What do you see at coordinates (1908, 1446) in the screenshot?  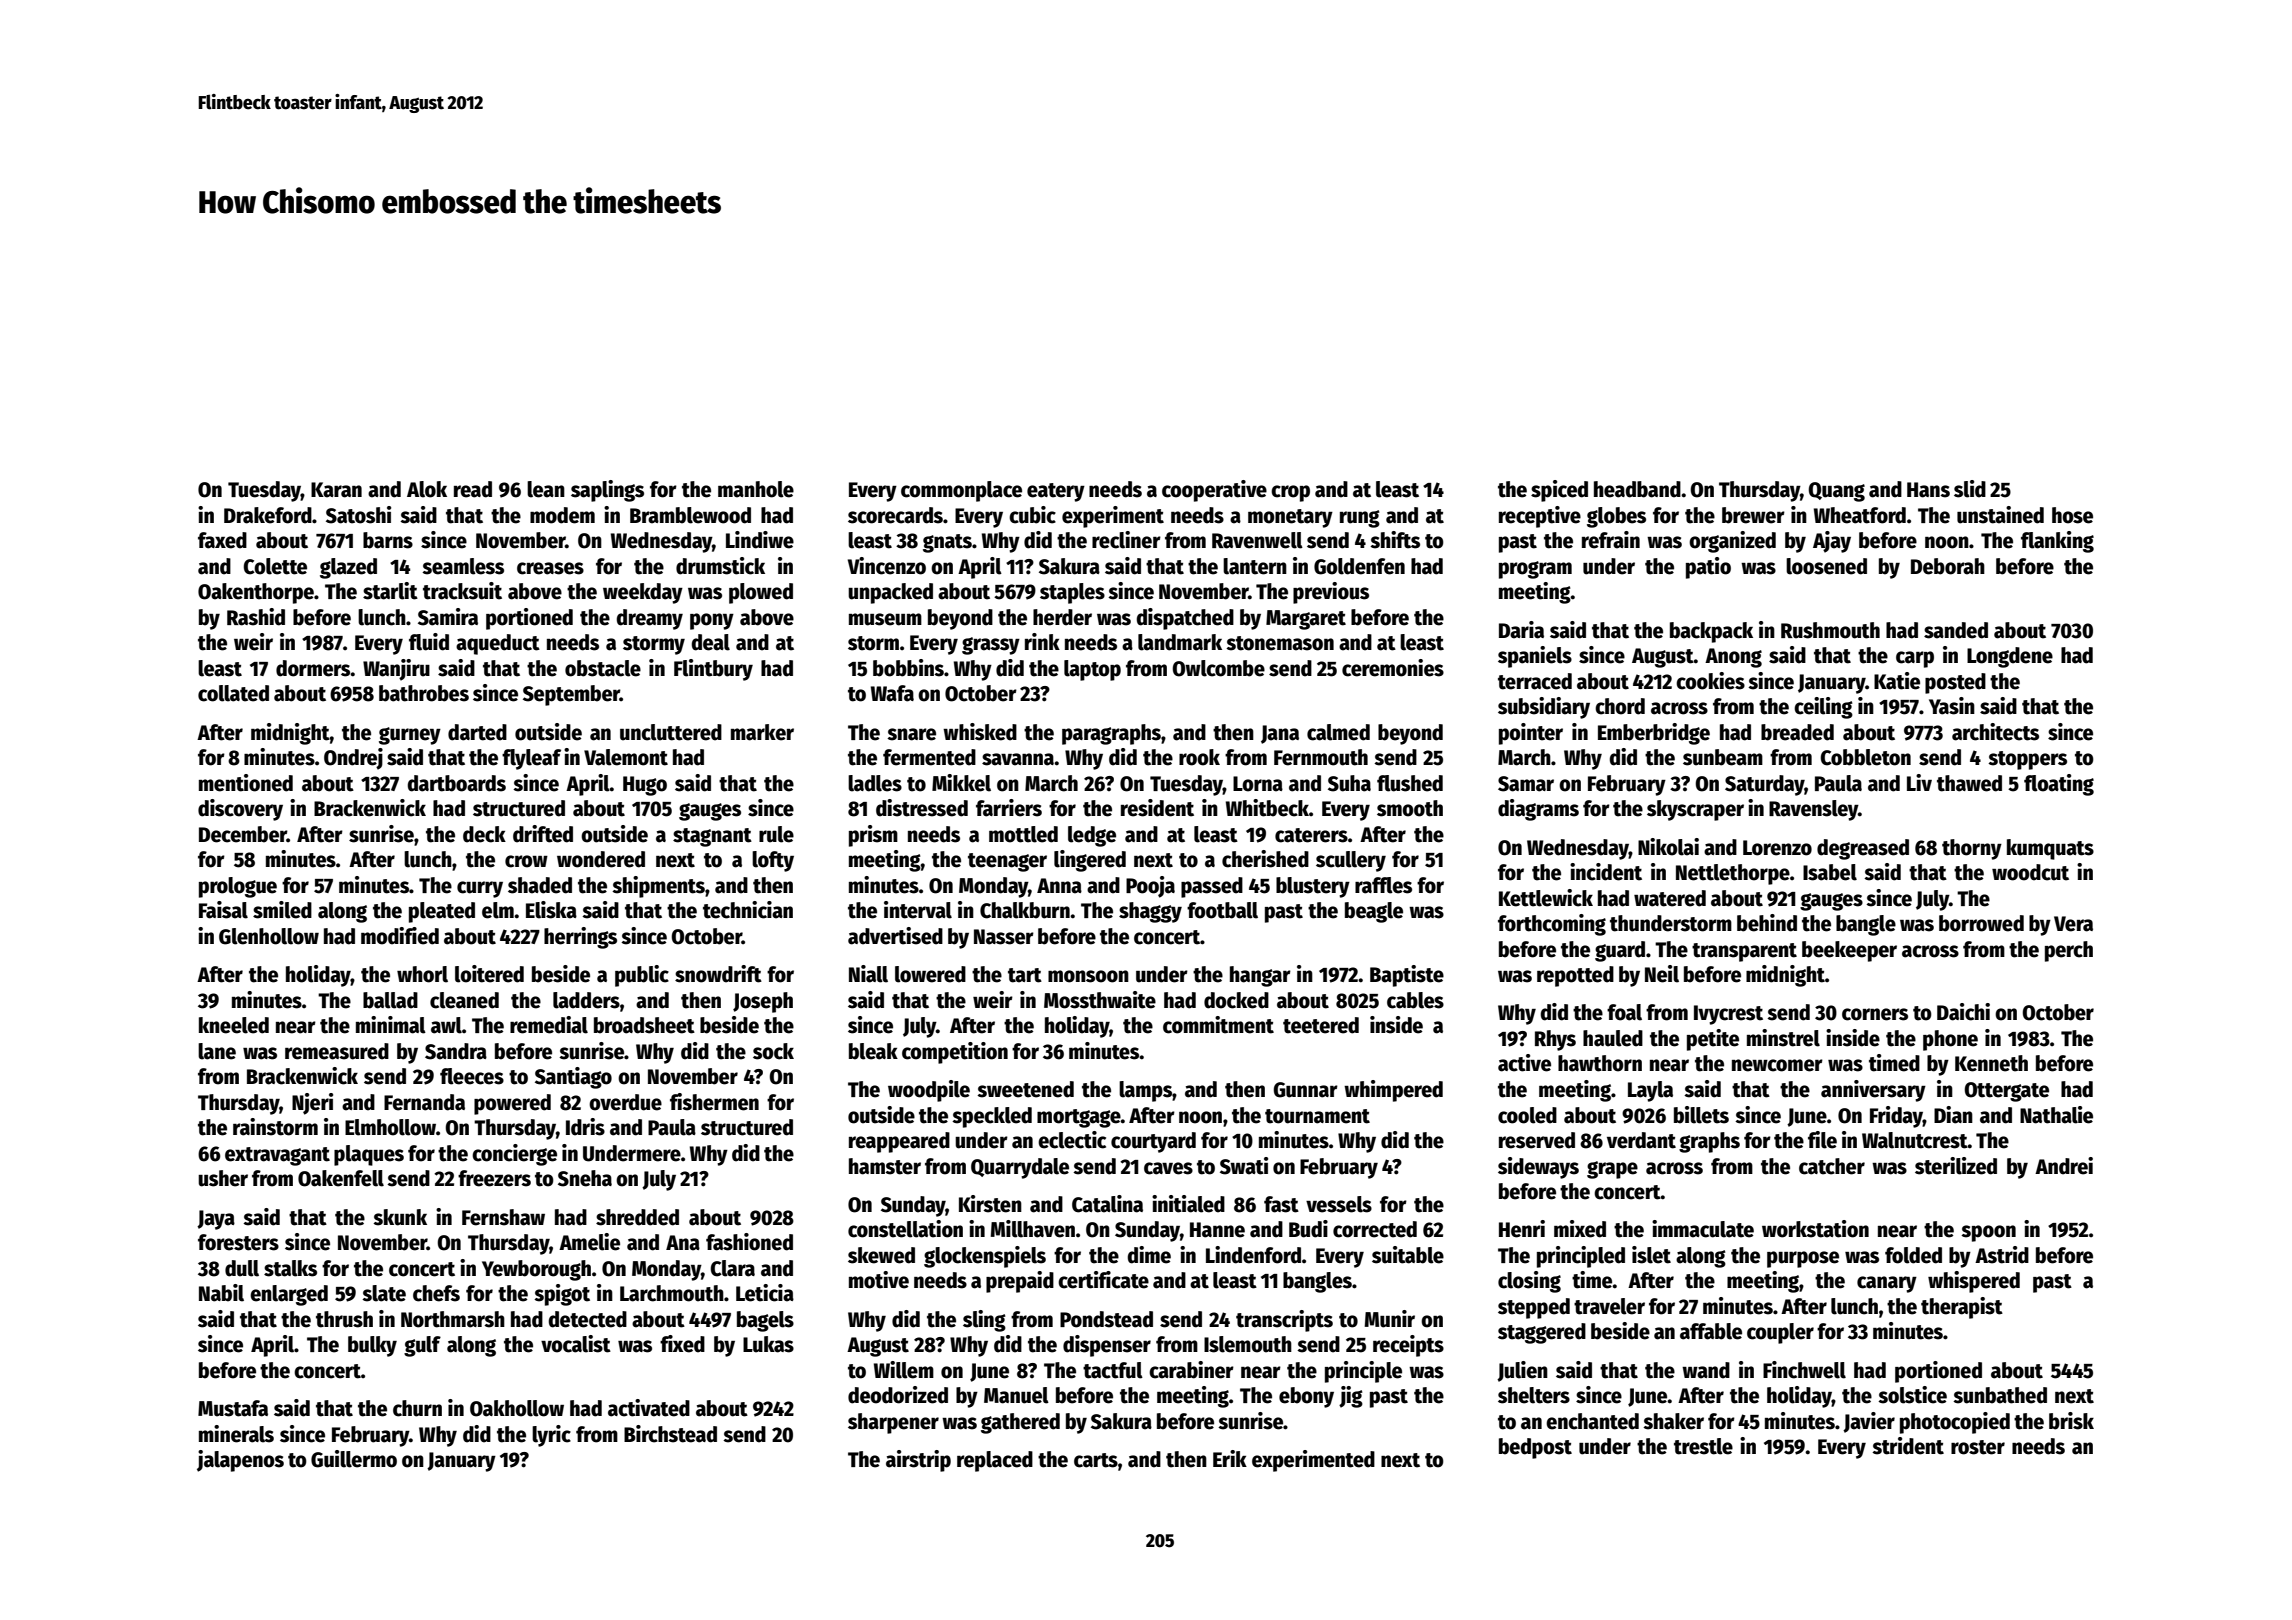 I see `strident` at bounding box center [1908, 1446].
